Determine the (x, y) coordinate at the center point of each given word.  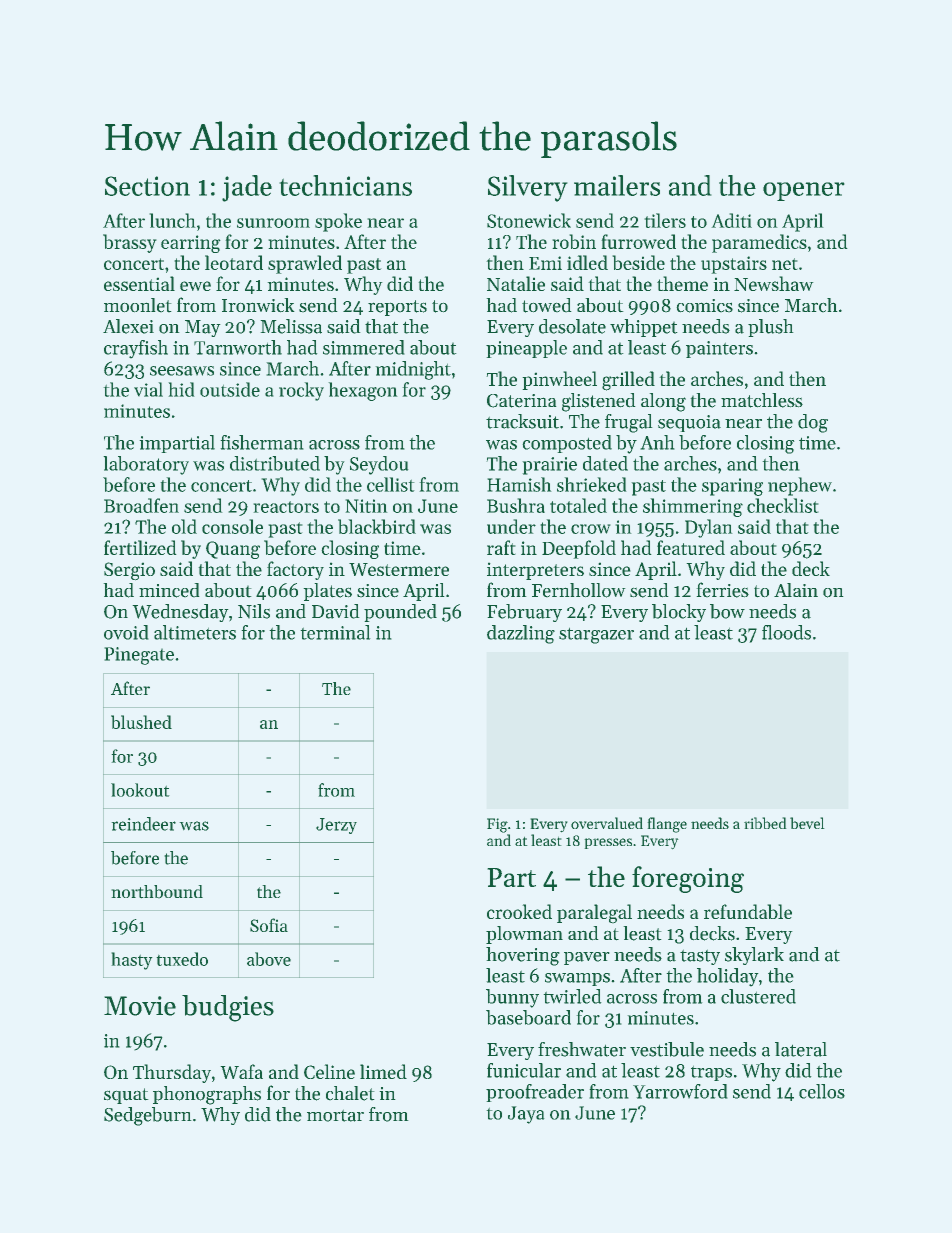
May (203, 328)
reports (397, 308)
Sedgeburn (148, 1116)
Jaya (526, 1115)
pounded (400, 613)
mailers (617, 185)
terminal (335, 632)
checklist (783, 505)
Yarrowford (680, 1091)
